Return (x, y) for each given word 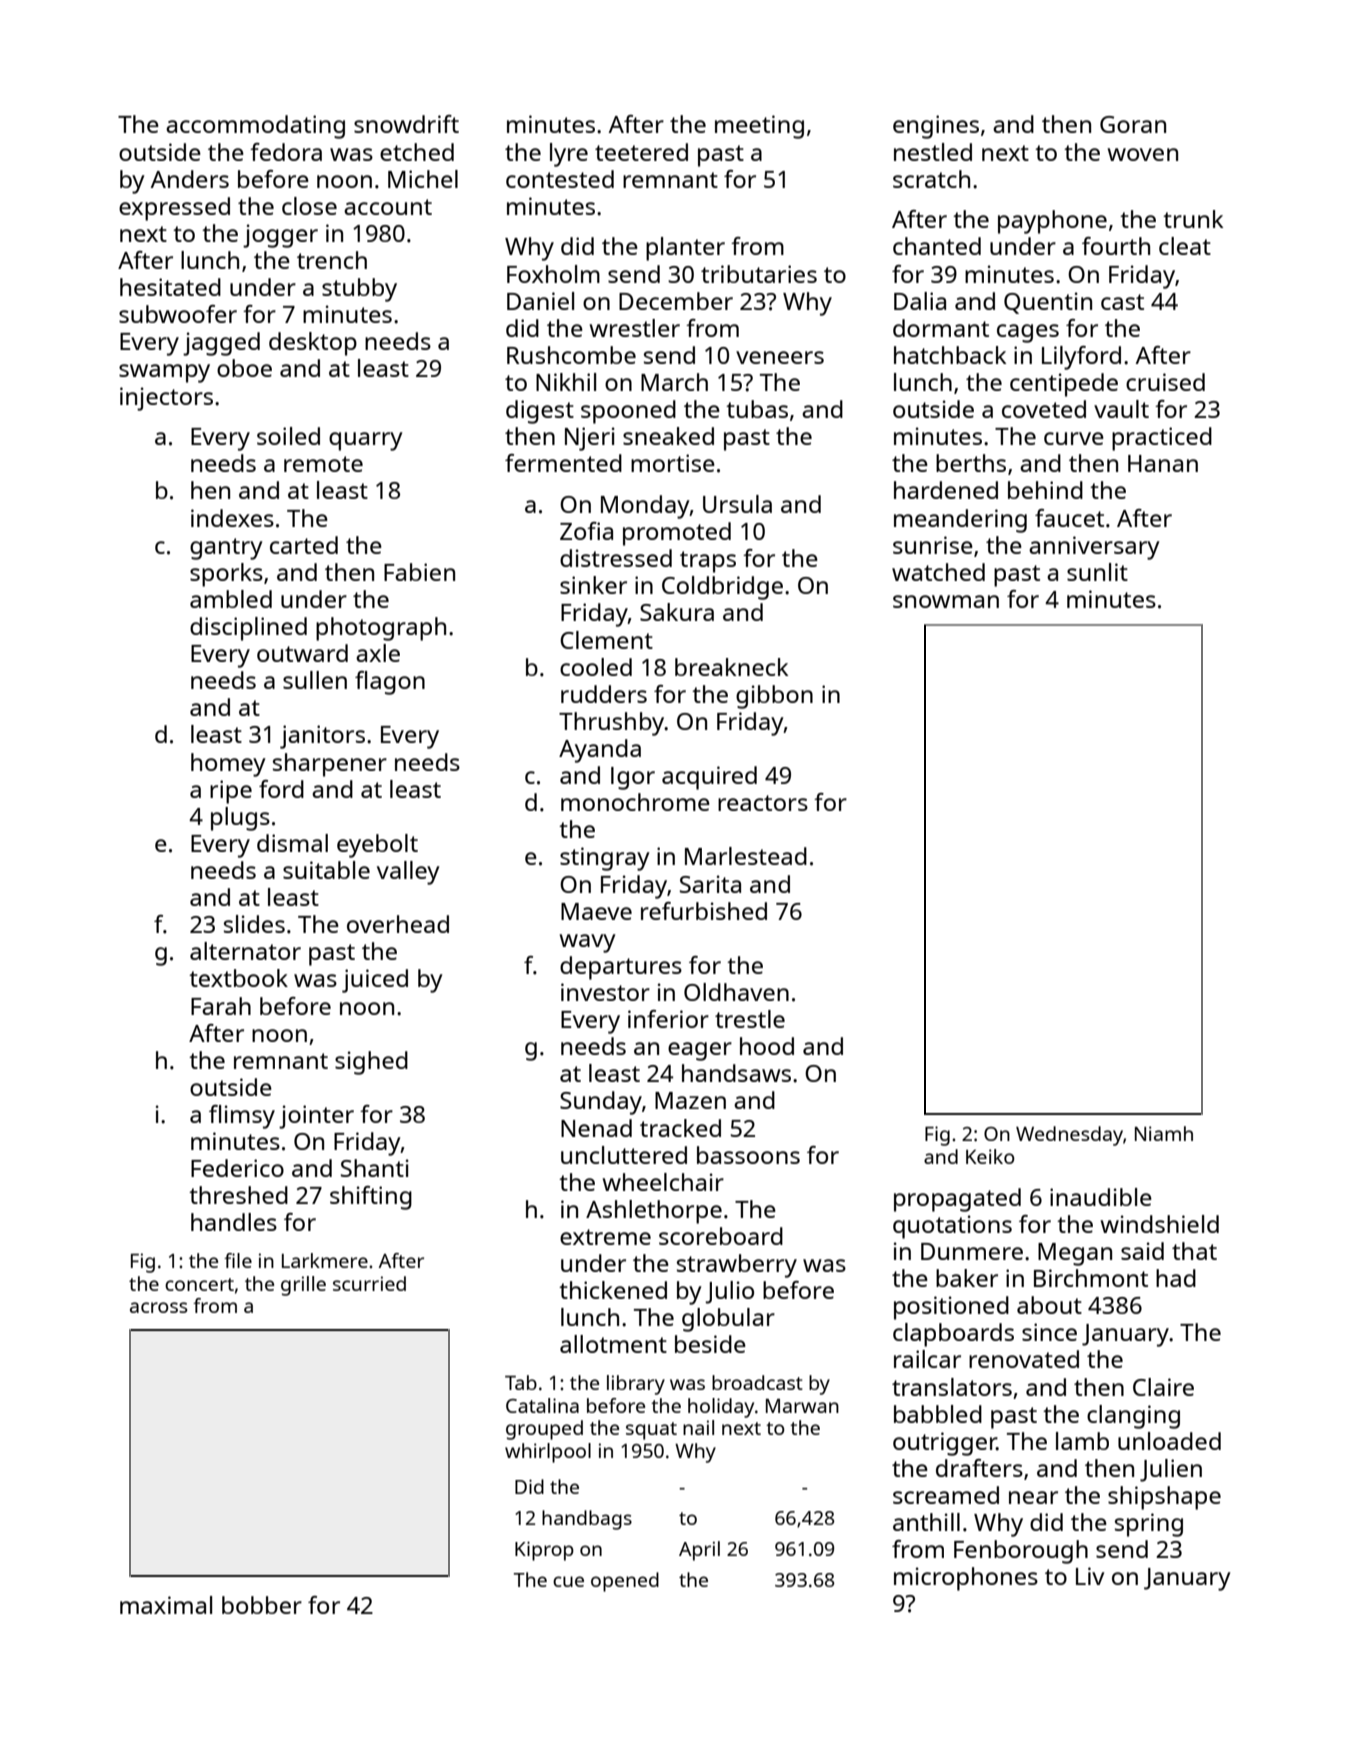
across (159, 1307)
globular (728, 1320)
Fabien (419, 572)
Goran (1133, 124)
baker (967, 1278)
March (674, 382)
